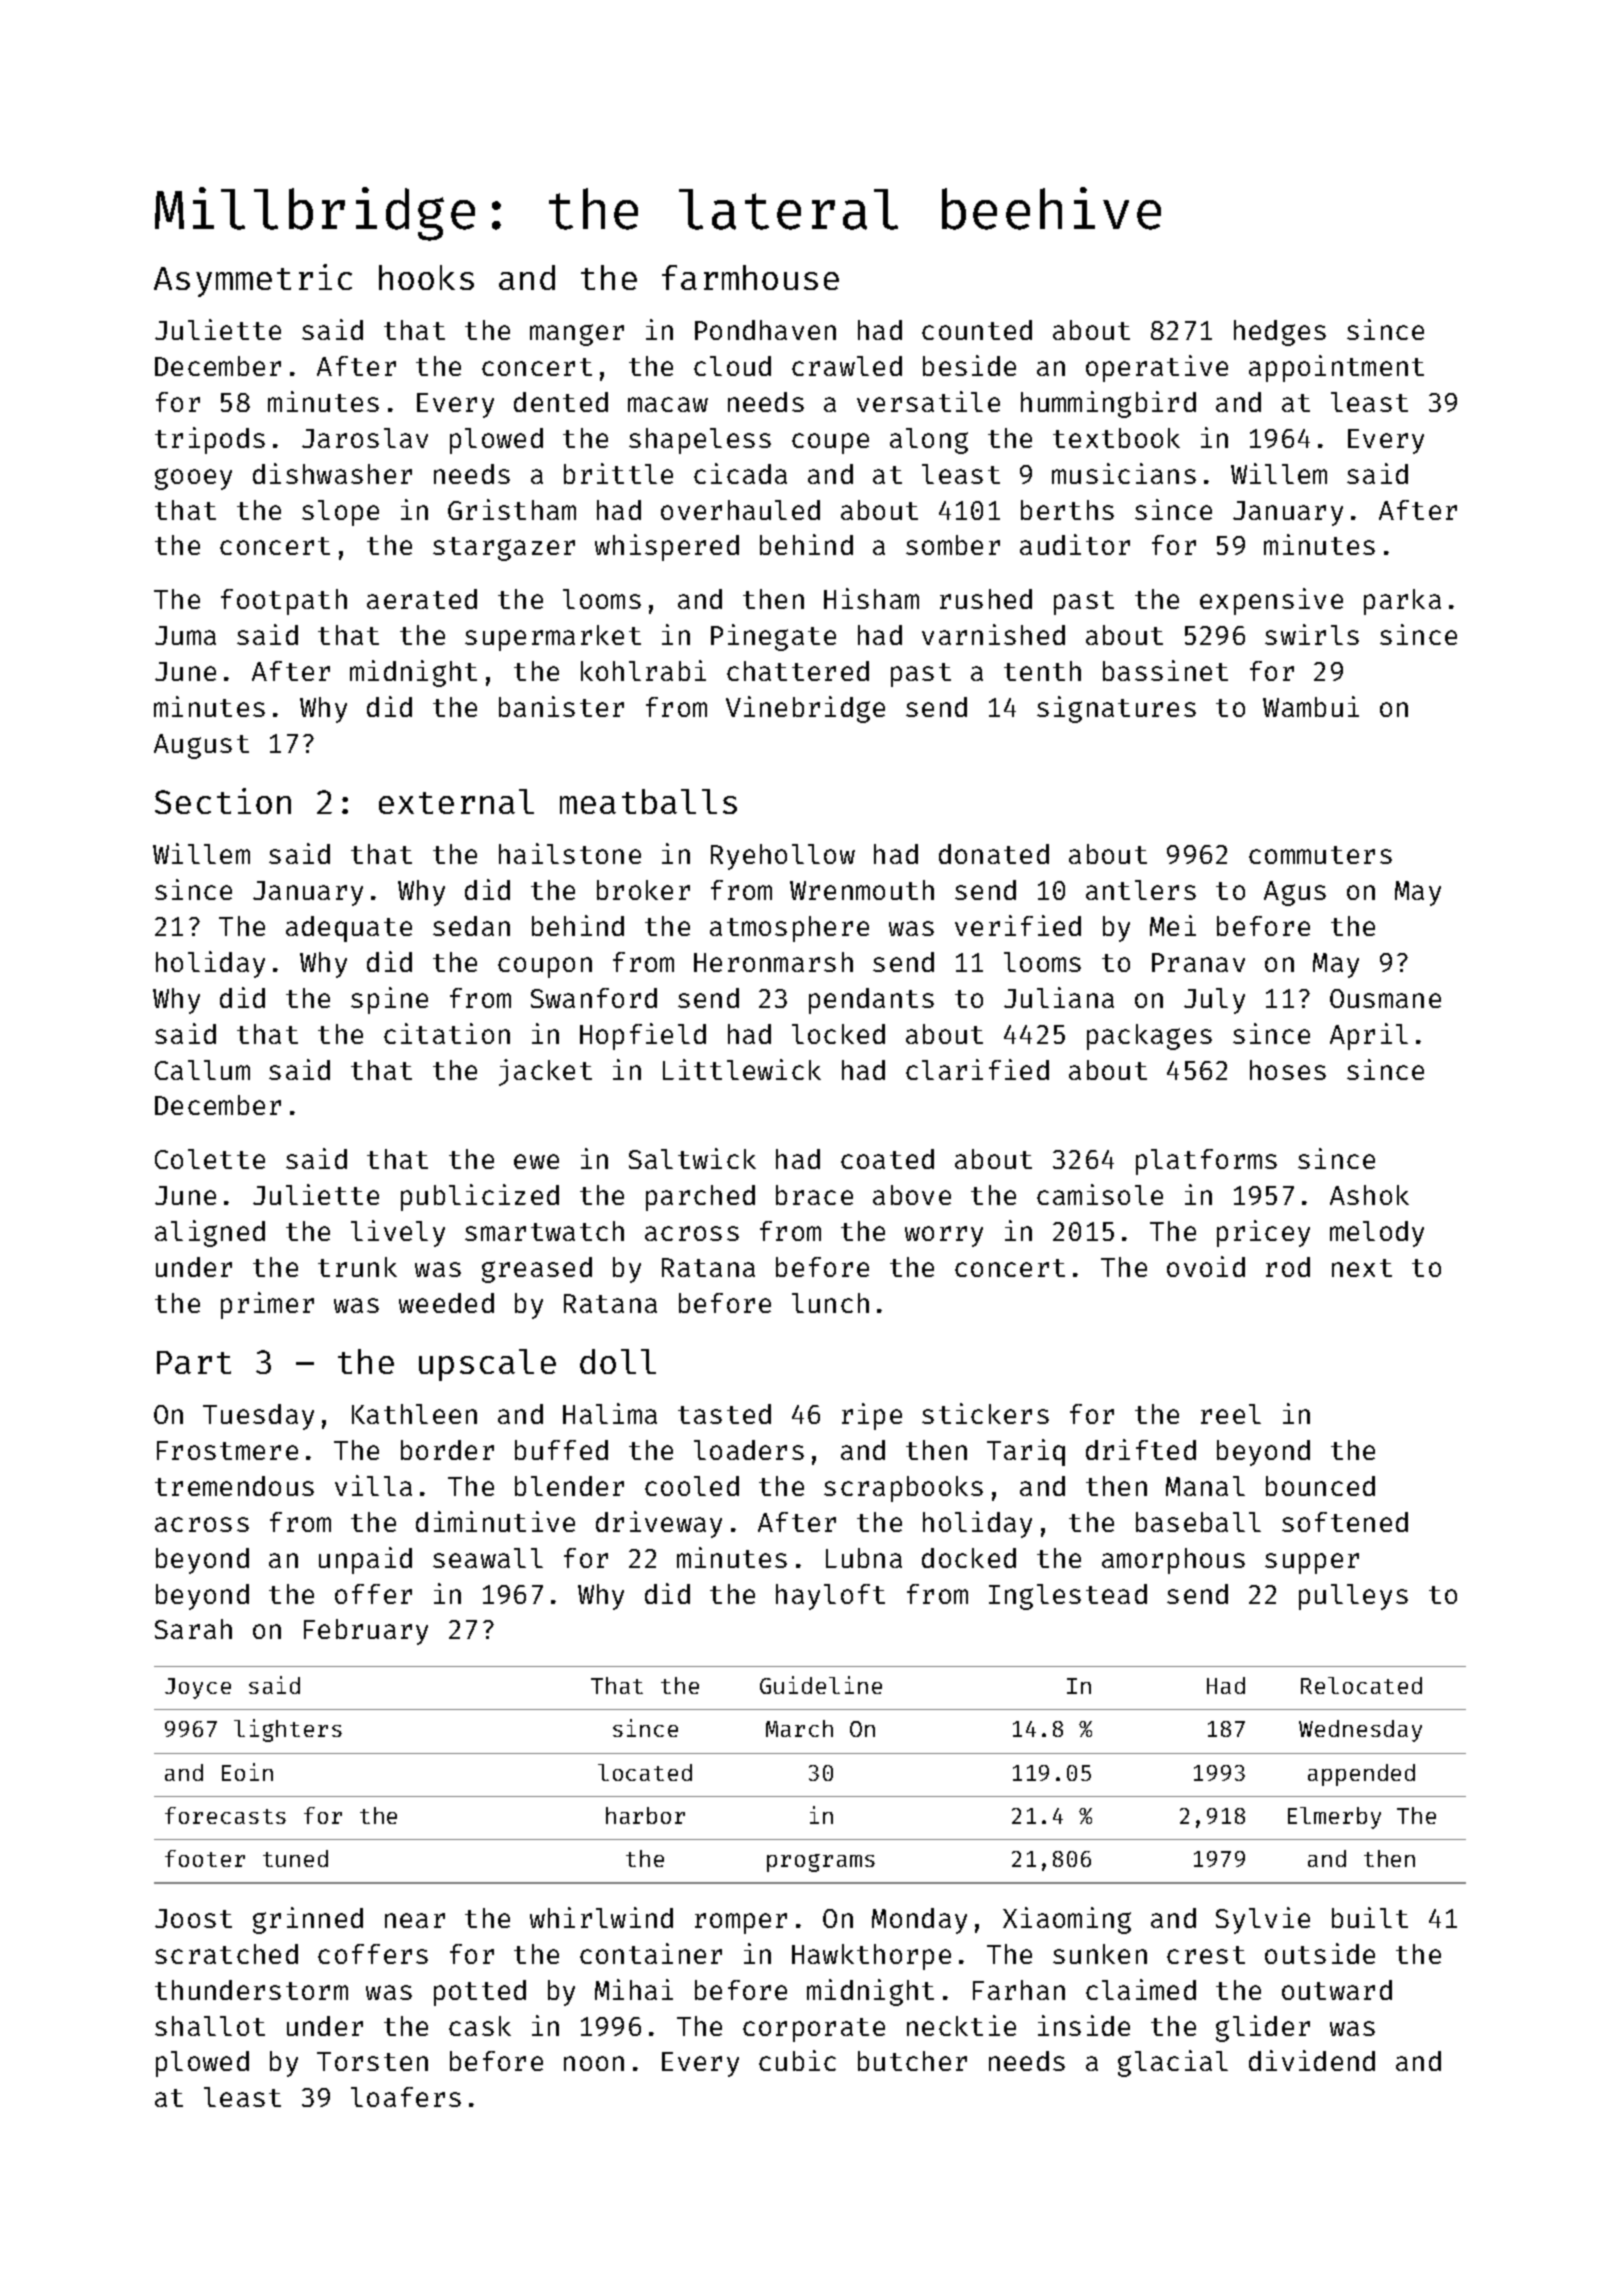  What do you see at coordinates (749, 1450) in the document?
I see `loaders` at bounding box center [749, 1450].
